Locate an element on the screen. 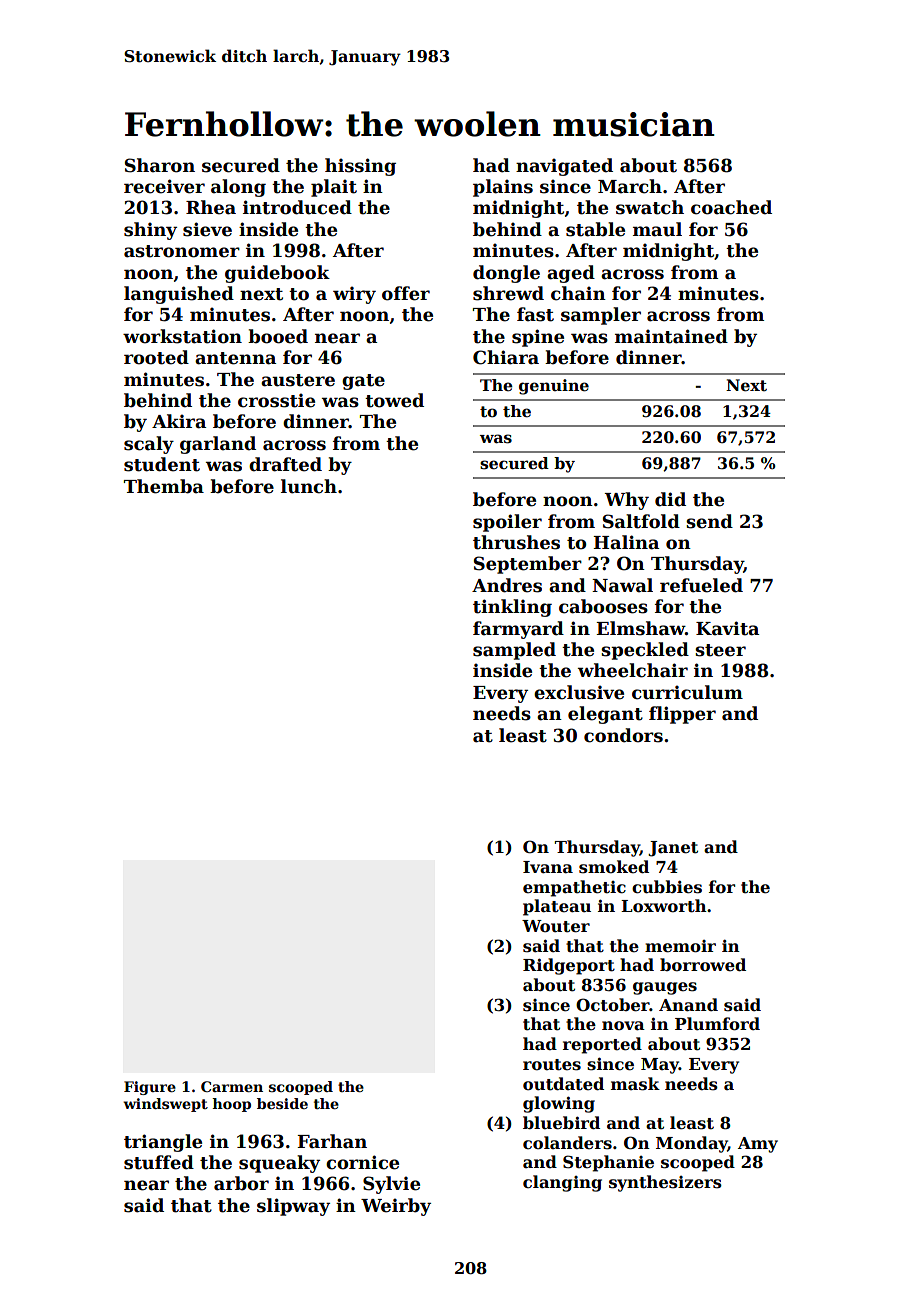 Image resolution: width=908 pixels, height=1316 pixels. Weirby is located at coordinates (396, 1207).
